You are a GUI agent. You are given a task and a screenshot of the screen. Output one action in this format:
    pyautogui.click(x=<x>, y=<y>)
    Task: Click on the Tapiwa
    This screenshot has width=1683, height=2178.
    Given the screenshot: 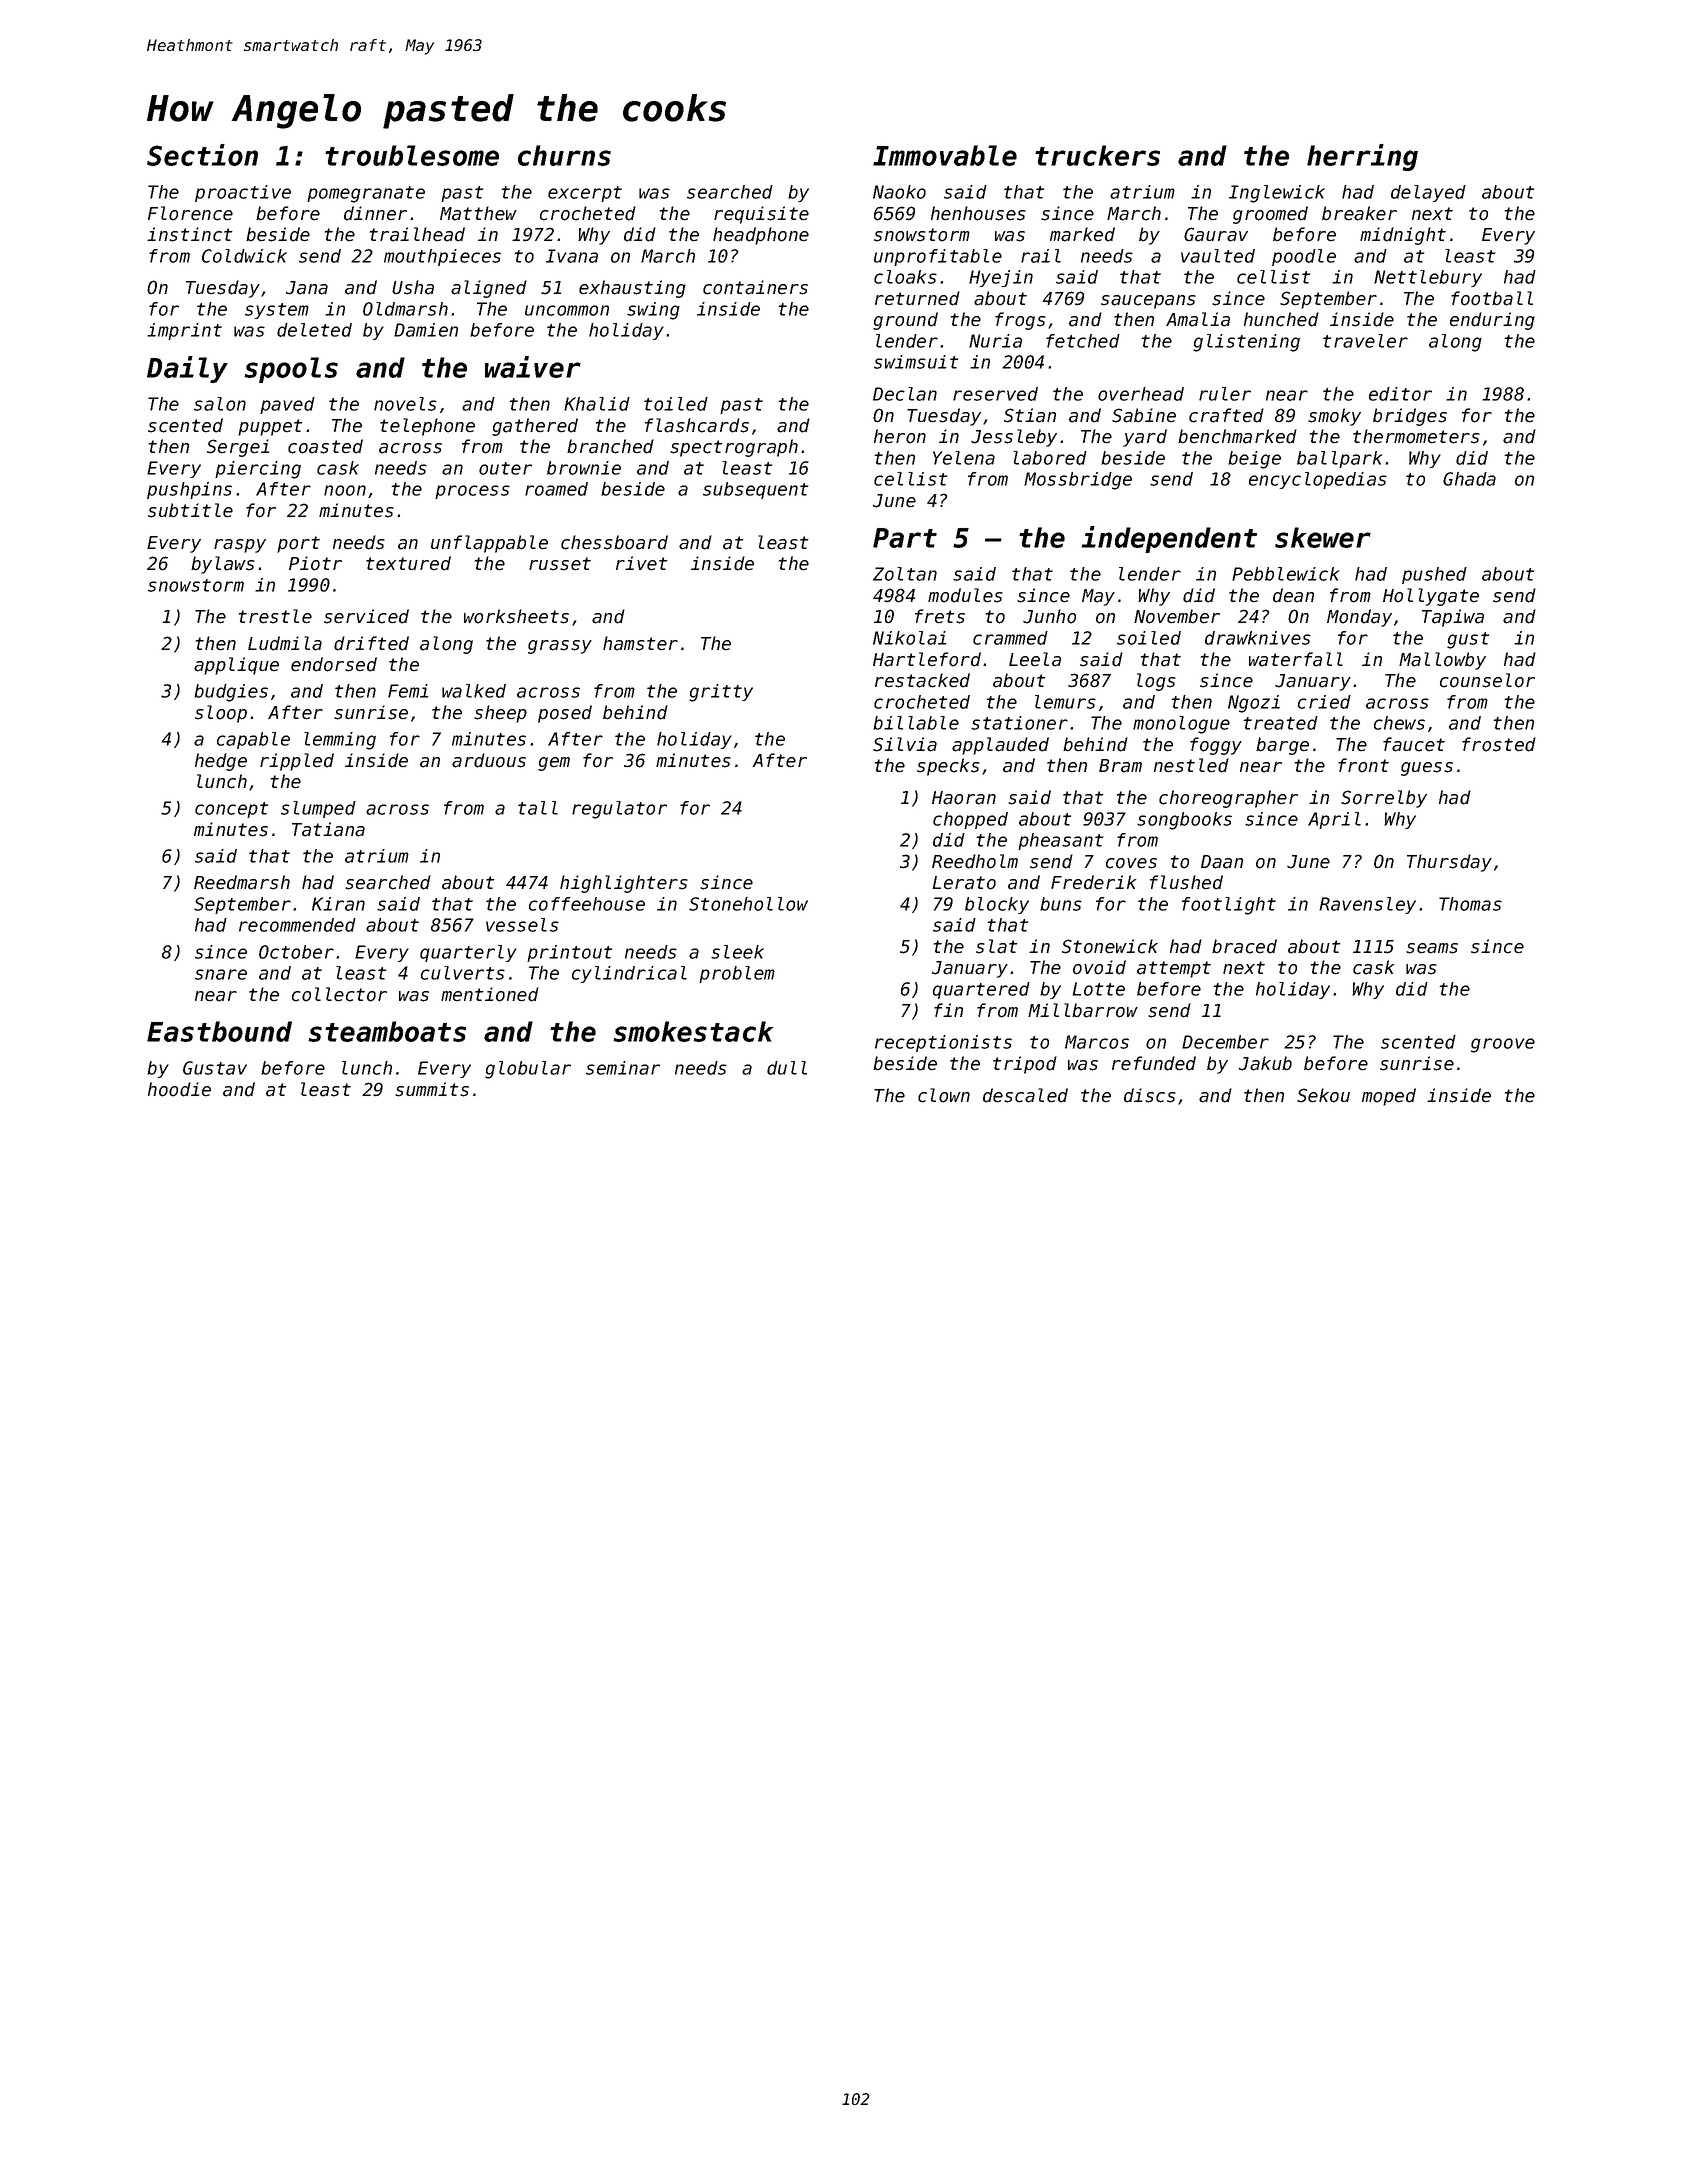 What is the action you would take?
    pyautogui.click(x=1453, y=618)
